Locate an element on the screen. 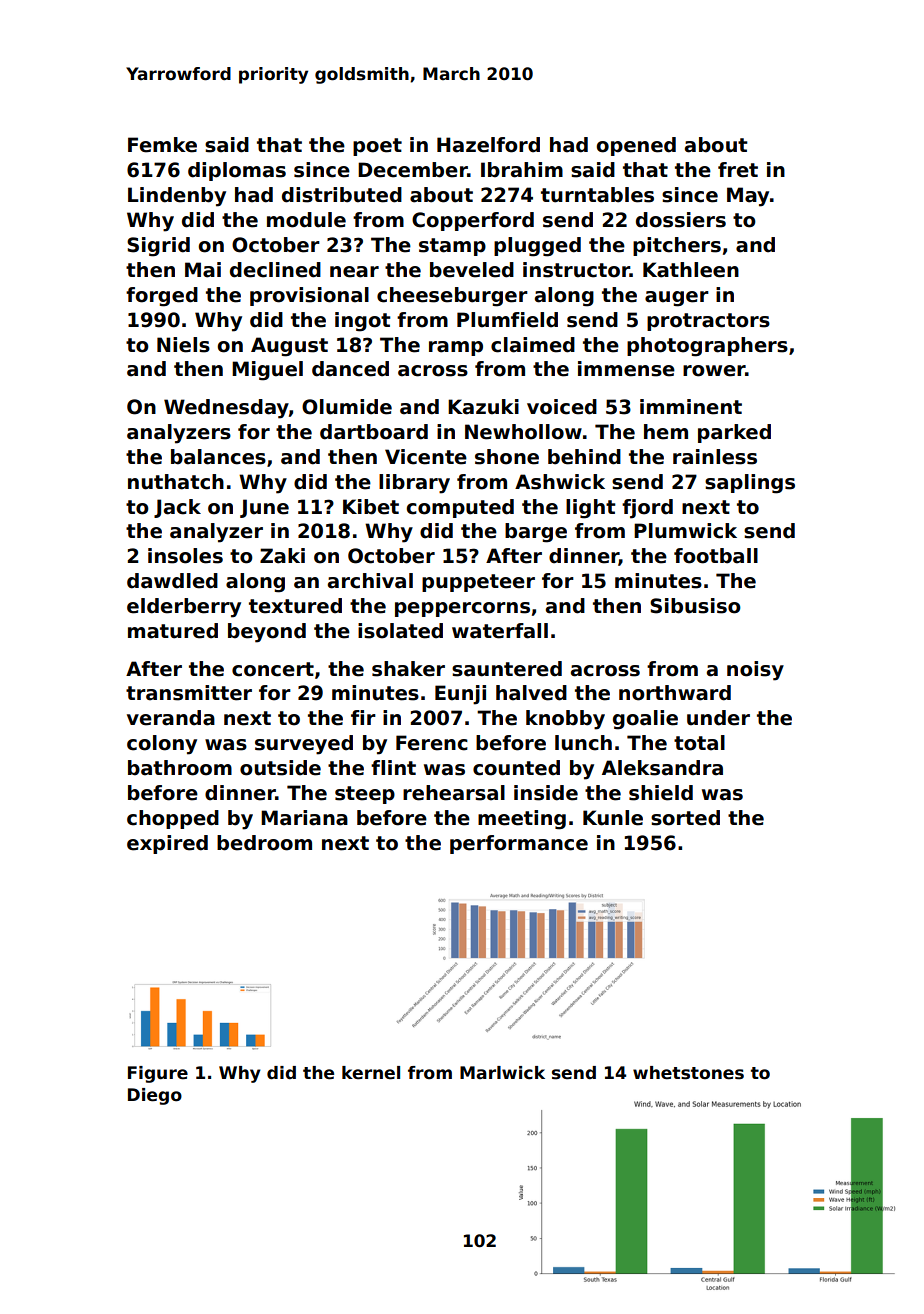 This screenshot has height=1314, width=924. Diego is located at coordinates (155, 1096).
